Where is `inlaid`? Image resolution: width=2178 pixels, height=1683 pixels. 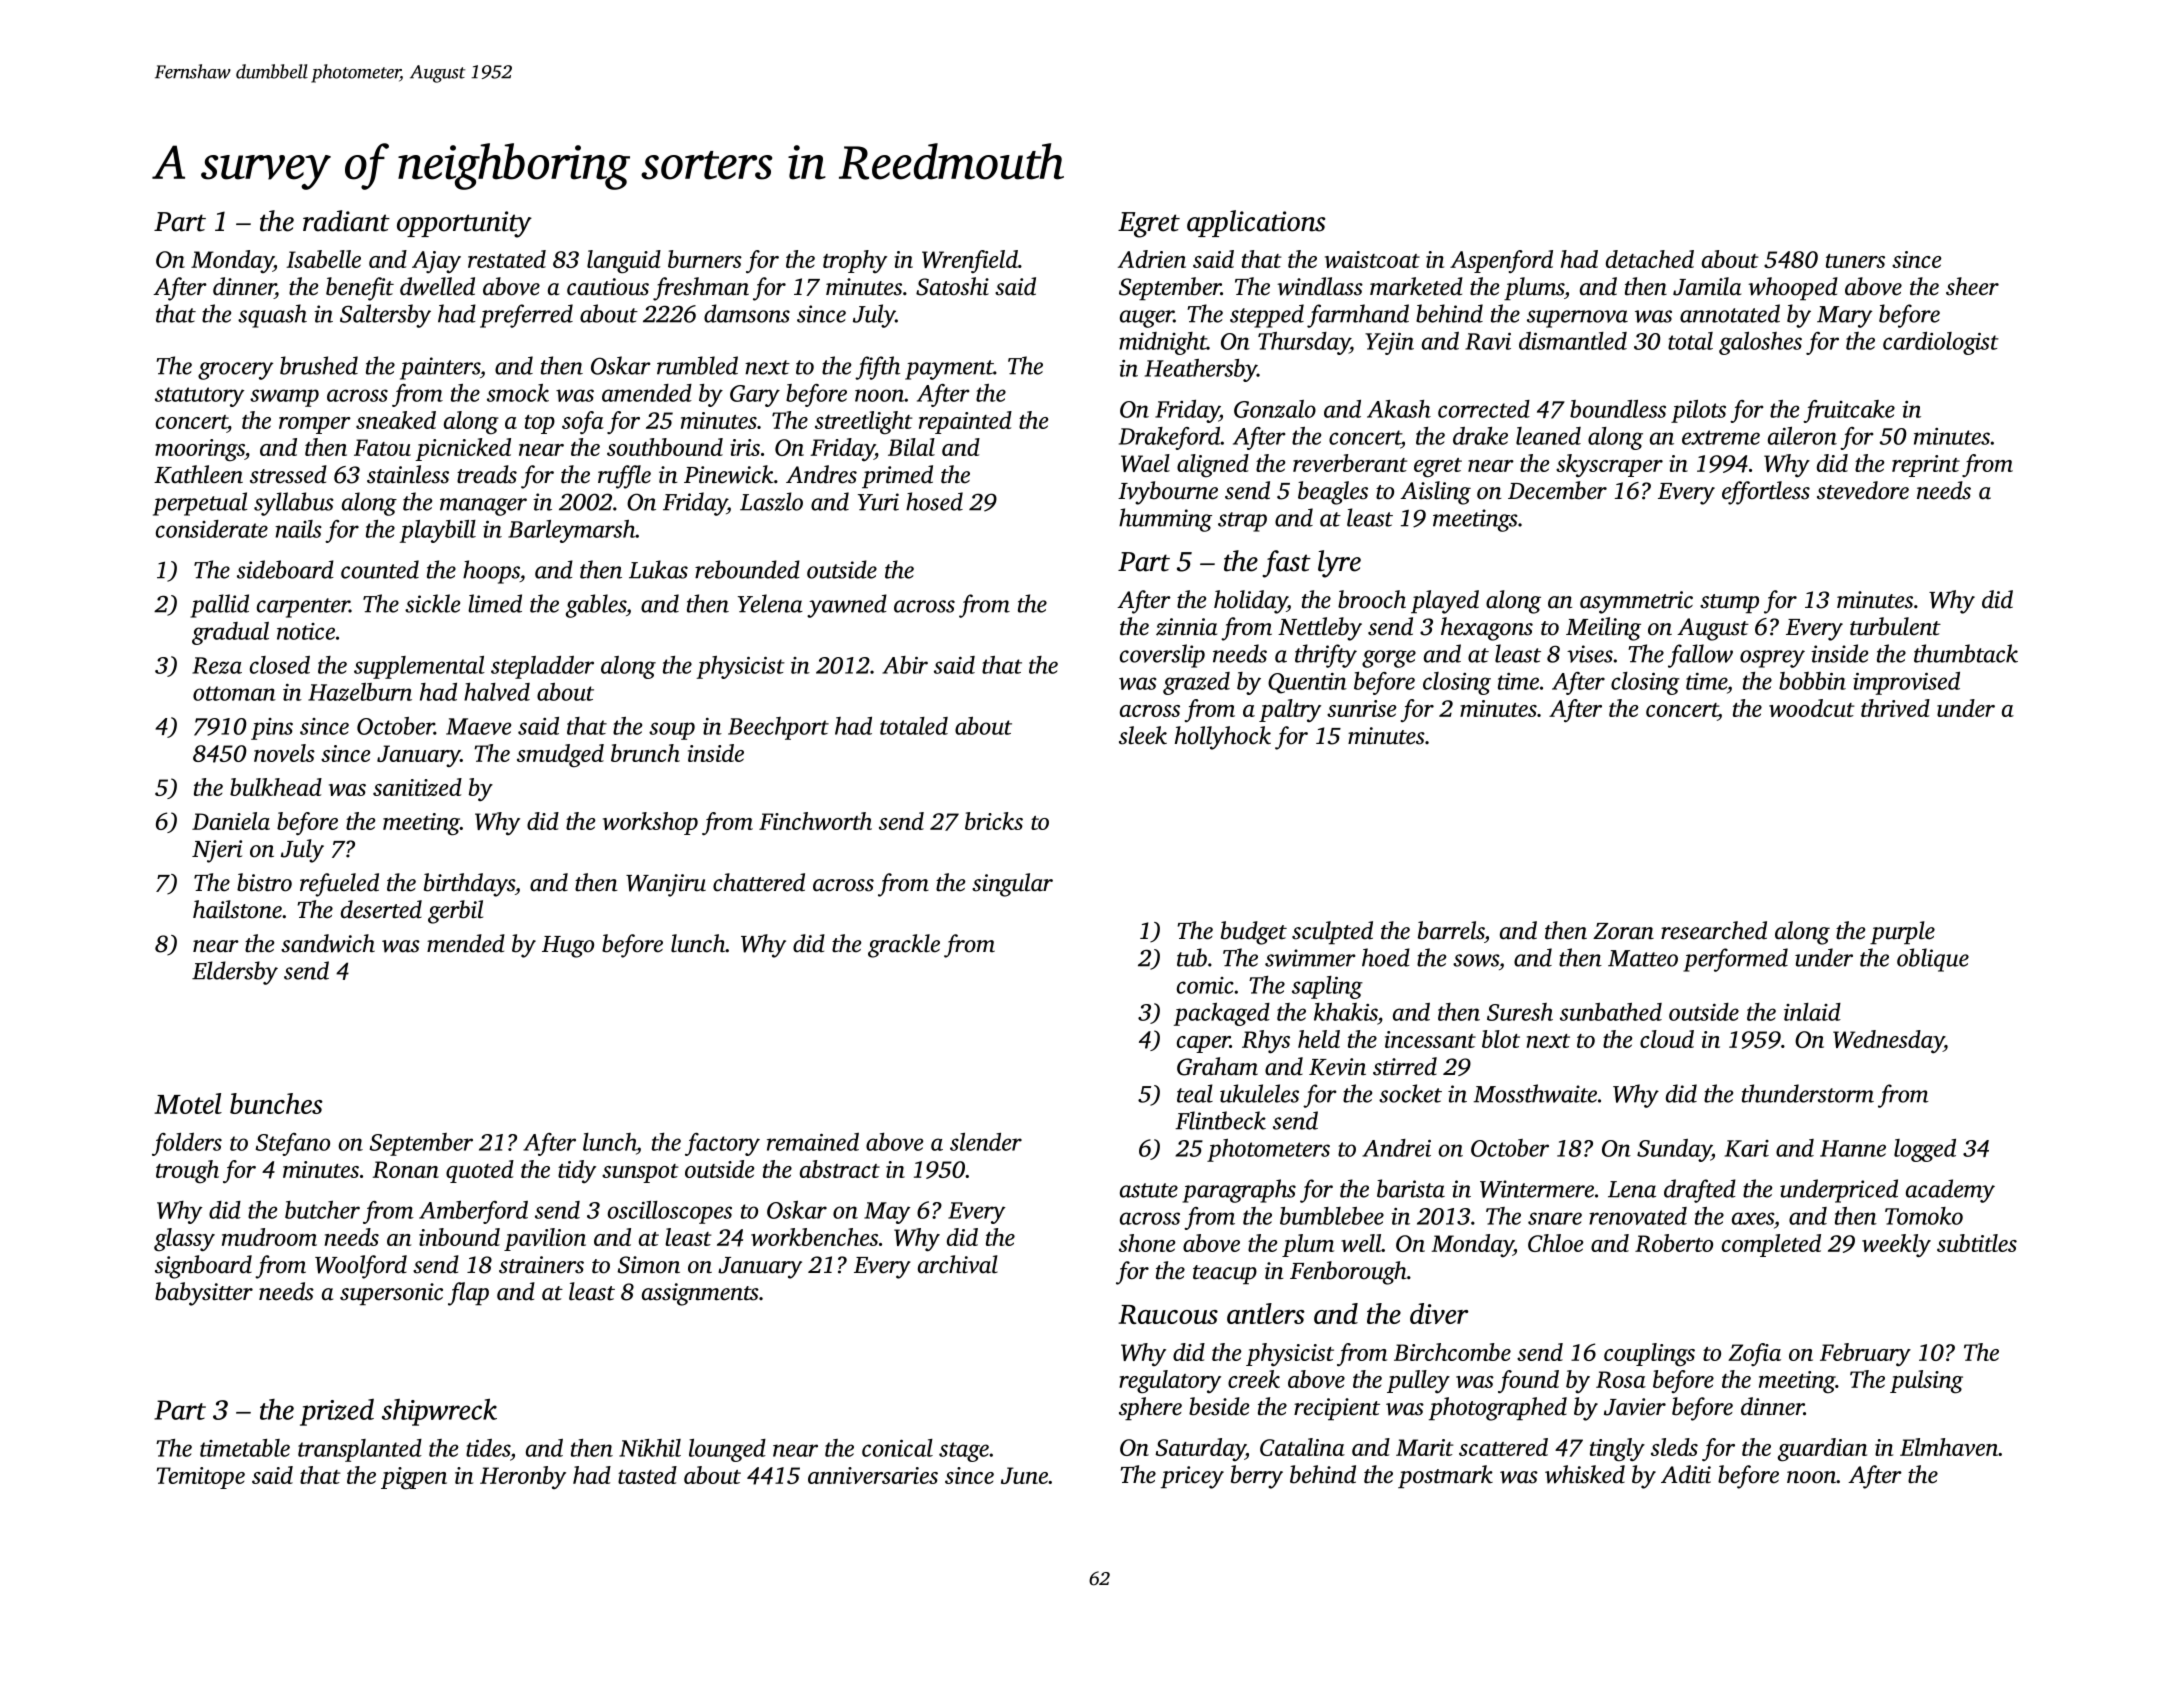
inlaid is located at coordinates (1812, 1012).
